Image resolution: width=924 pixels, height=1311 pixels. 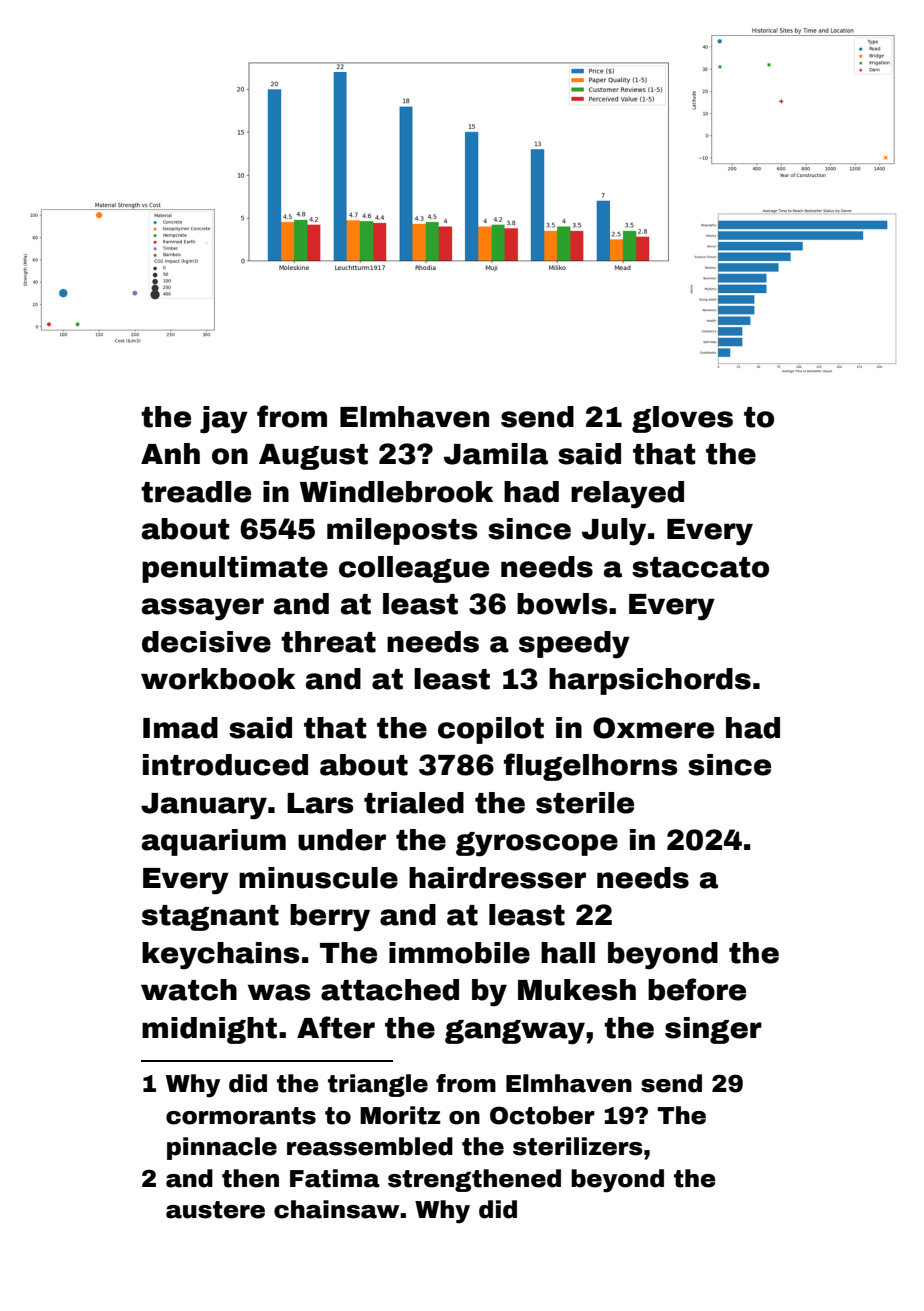 I want to click on sterilizers, so click(x=578, y=1146).
